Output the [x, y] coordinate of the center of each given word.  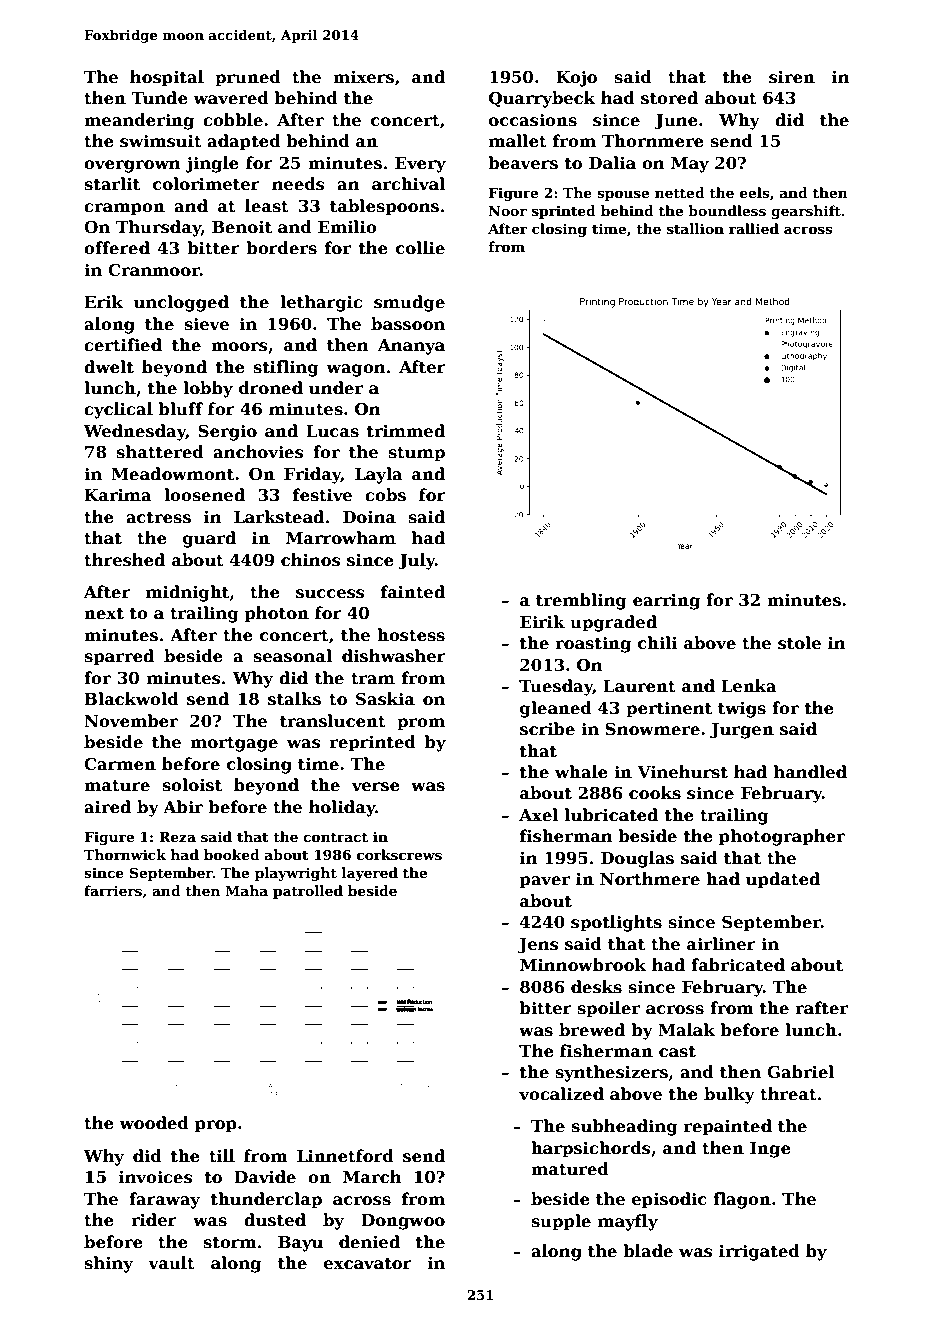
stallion [695, 228]
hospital [167, 78]
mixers [363, 77]
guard [209, 539]
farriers [113, 890]
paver [544, 882]
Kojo [576, 79]
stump [416, 454]
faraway [164, 1200]
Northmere [650, 879]
